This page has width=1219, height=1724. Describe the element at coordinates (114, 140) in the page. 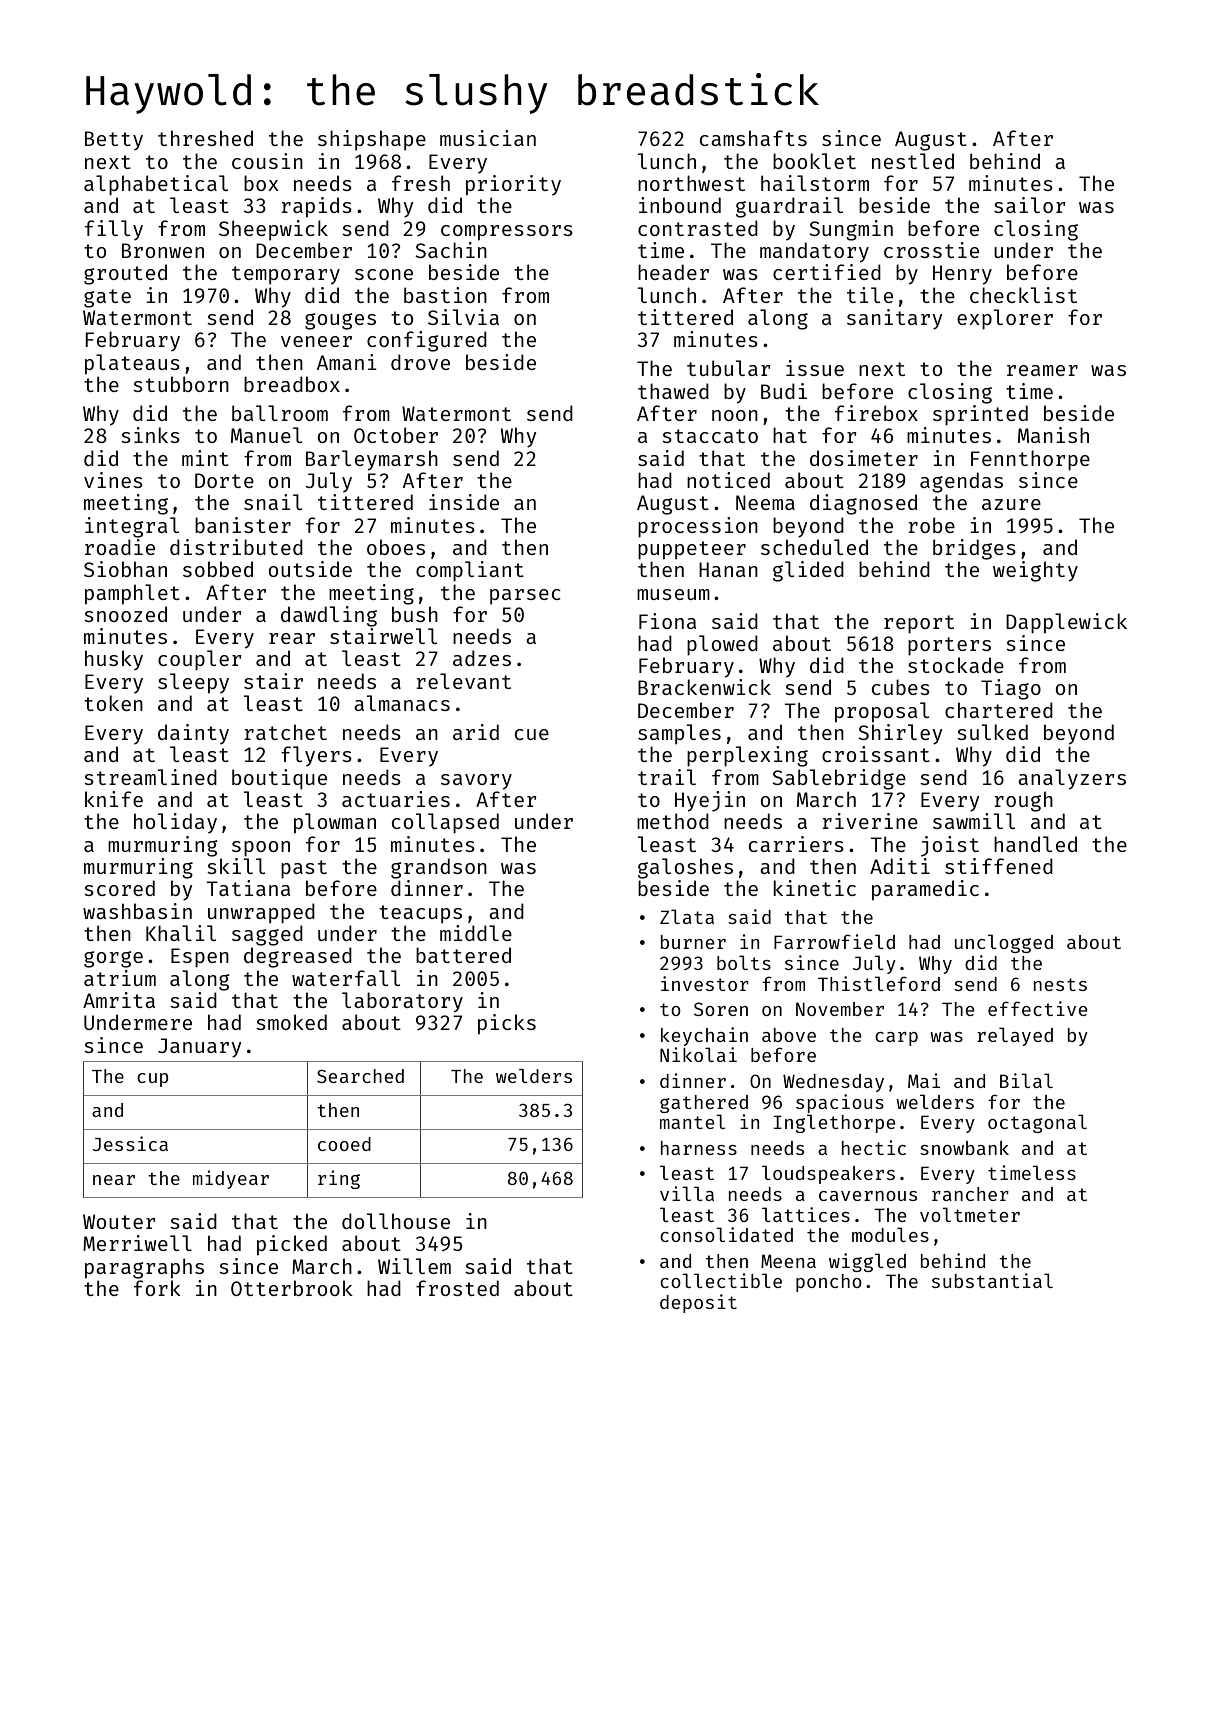

I see `Betty` at that location.
